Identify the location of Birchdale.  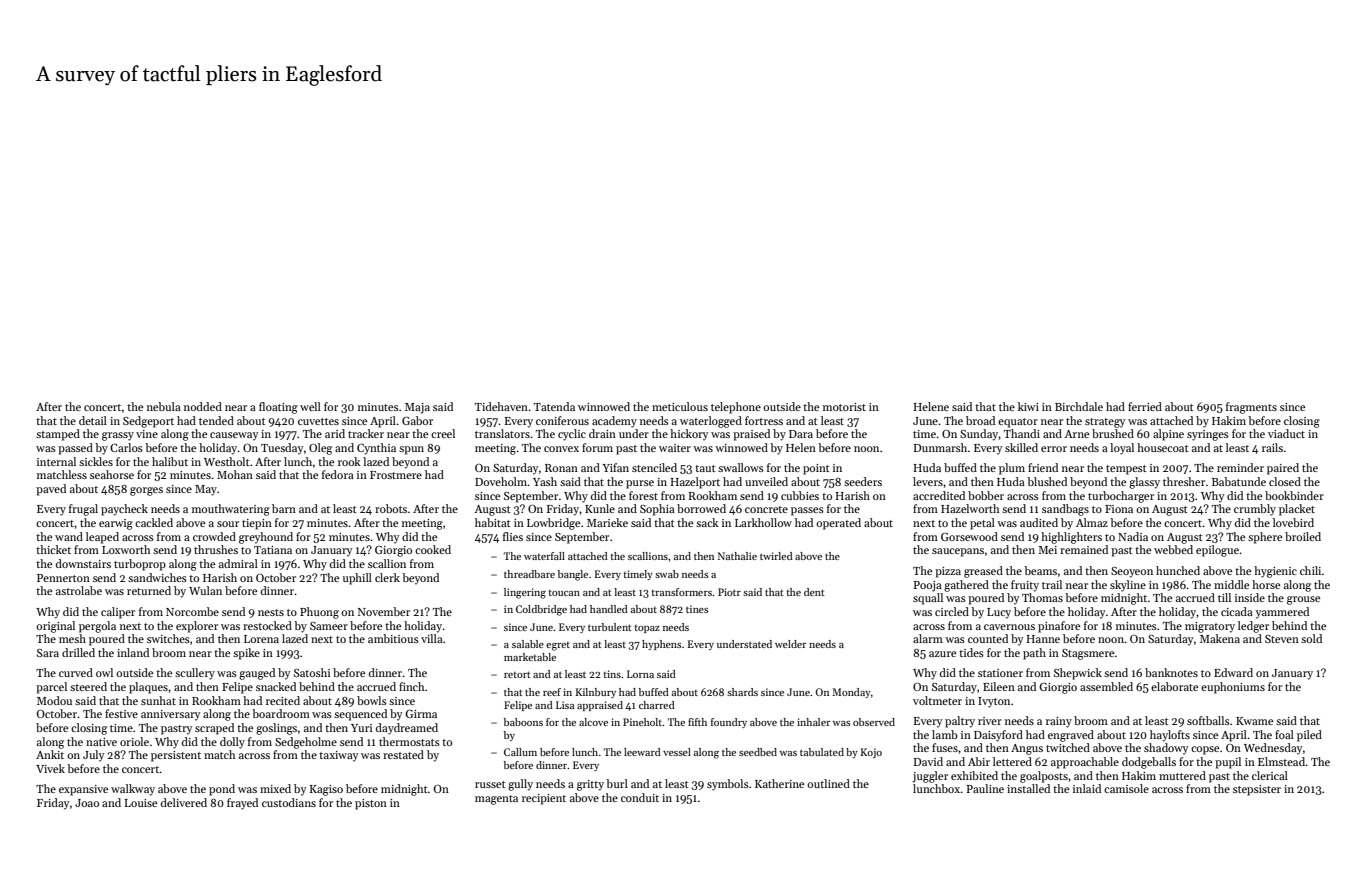
(1079, 406).
